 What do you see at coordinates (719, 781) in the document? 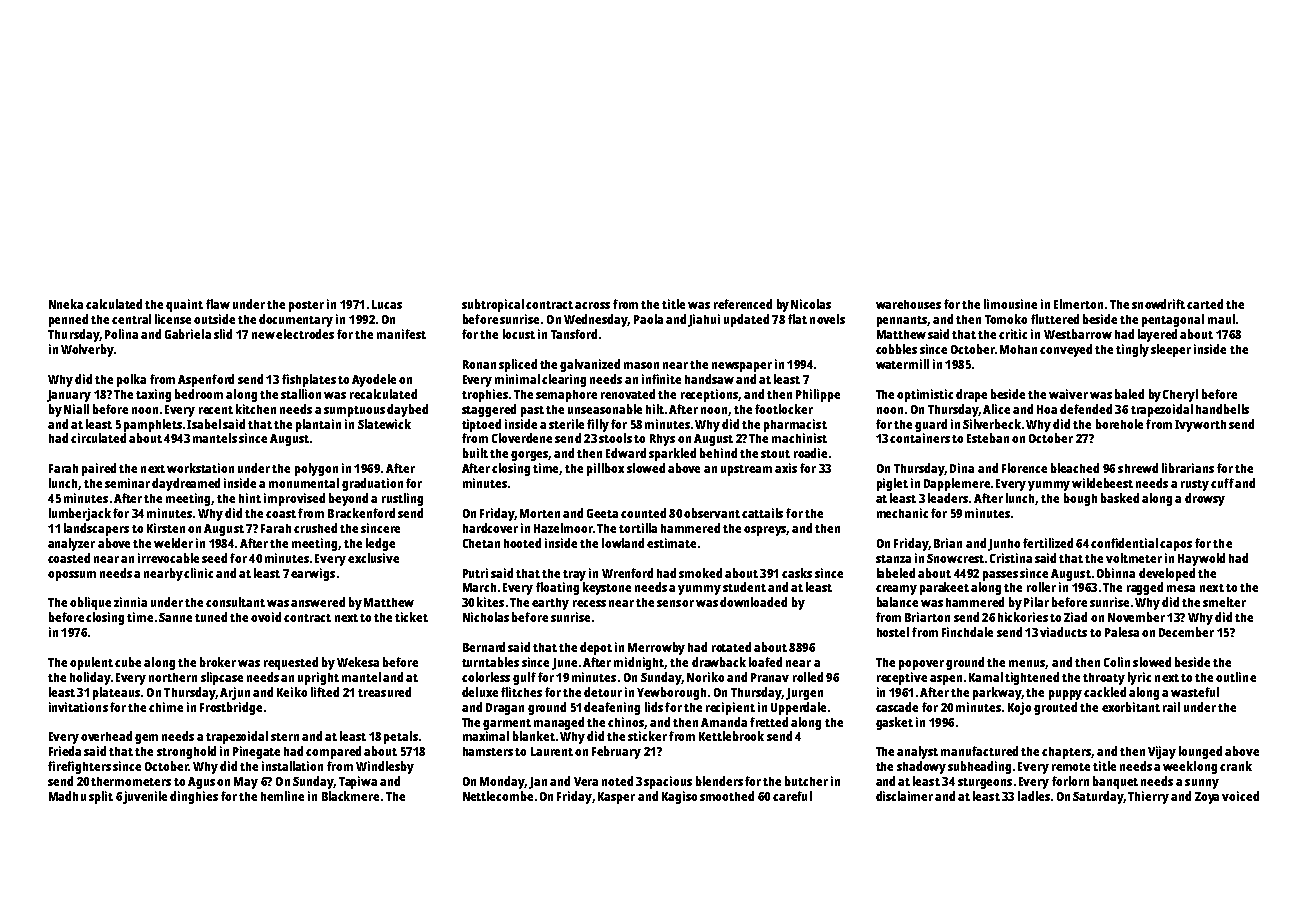
I see `blenders` at bounding box center [719, 781].
